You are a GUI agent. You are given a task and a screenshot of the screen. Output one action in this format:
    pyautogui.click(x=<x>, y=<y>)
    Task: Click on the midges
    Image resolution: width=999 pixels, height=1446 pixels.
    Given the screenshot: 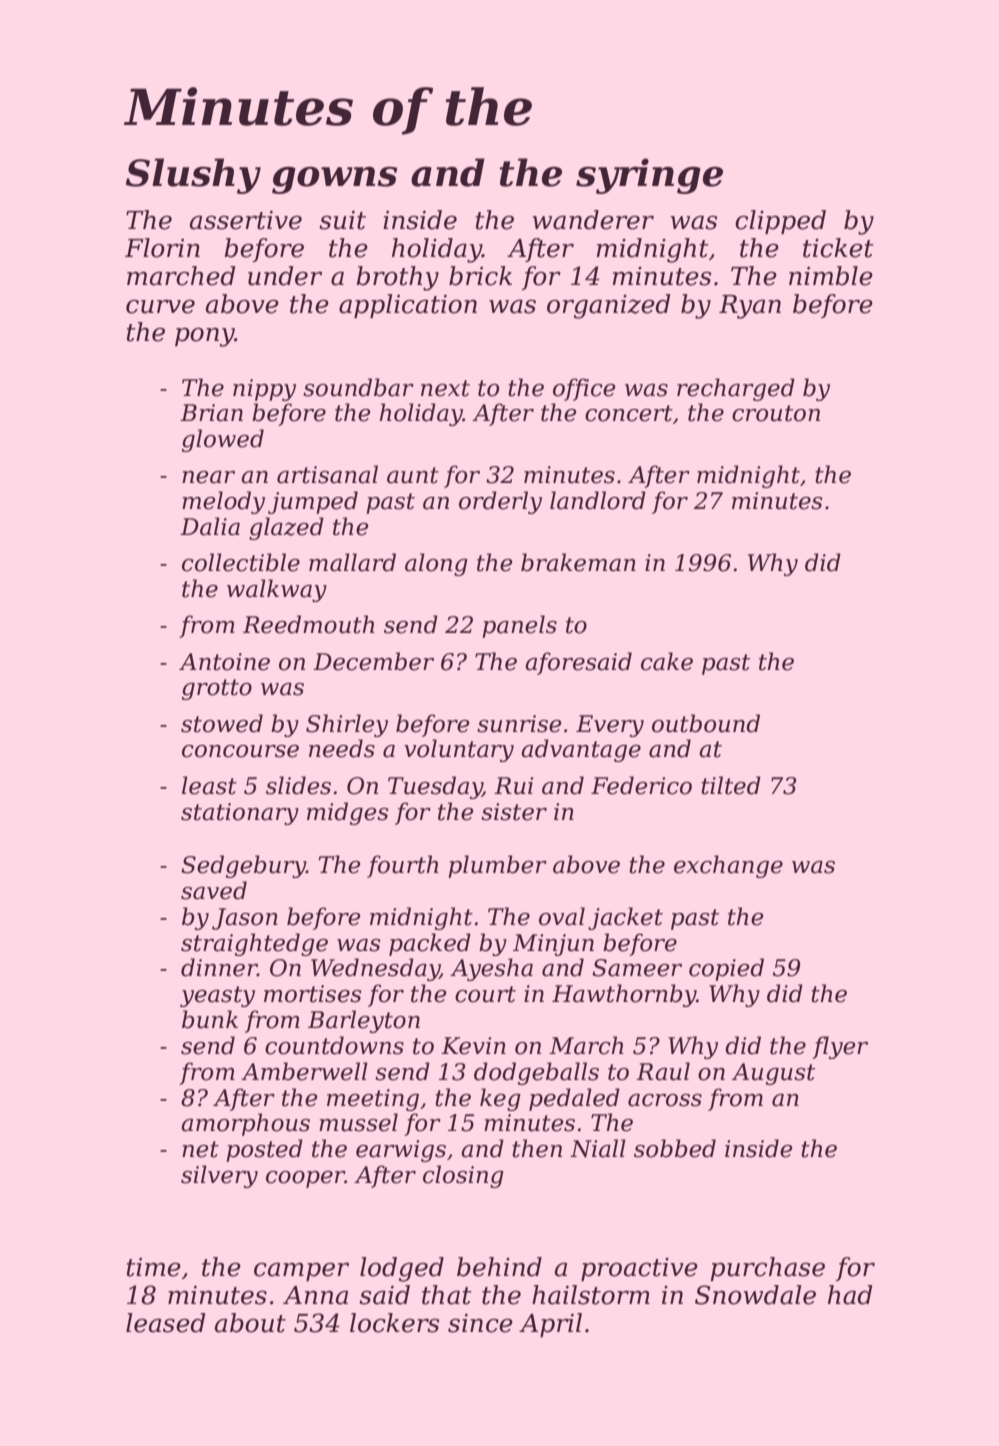 What is the action you would take?
    pyautogui.click(x=347, y=813)
